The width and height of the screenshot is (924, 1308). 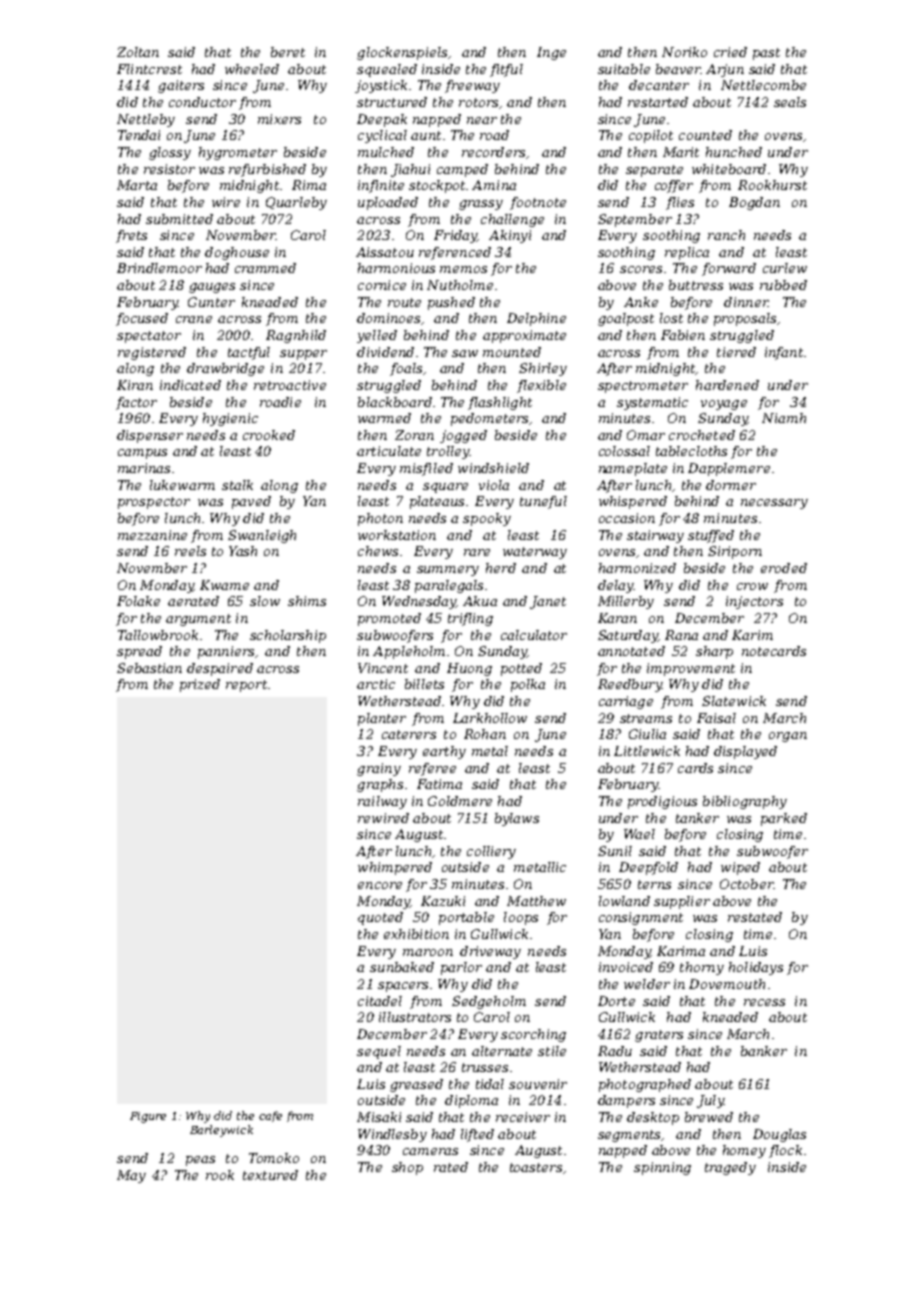 What do you see at coordinates (460, 801) in the screenshot?
I see `Goldmere` at bounding box center [460, 801].
